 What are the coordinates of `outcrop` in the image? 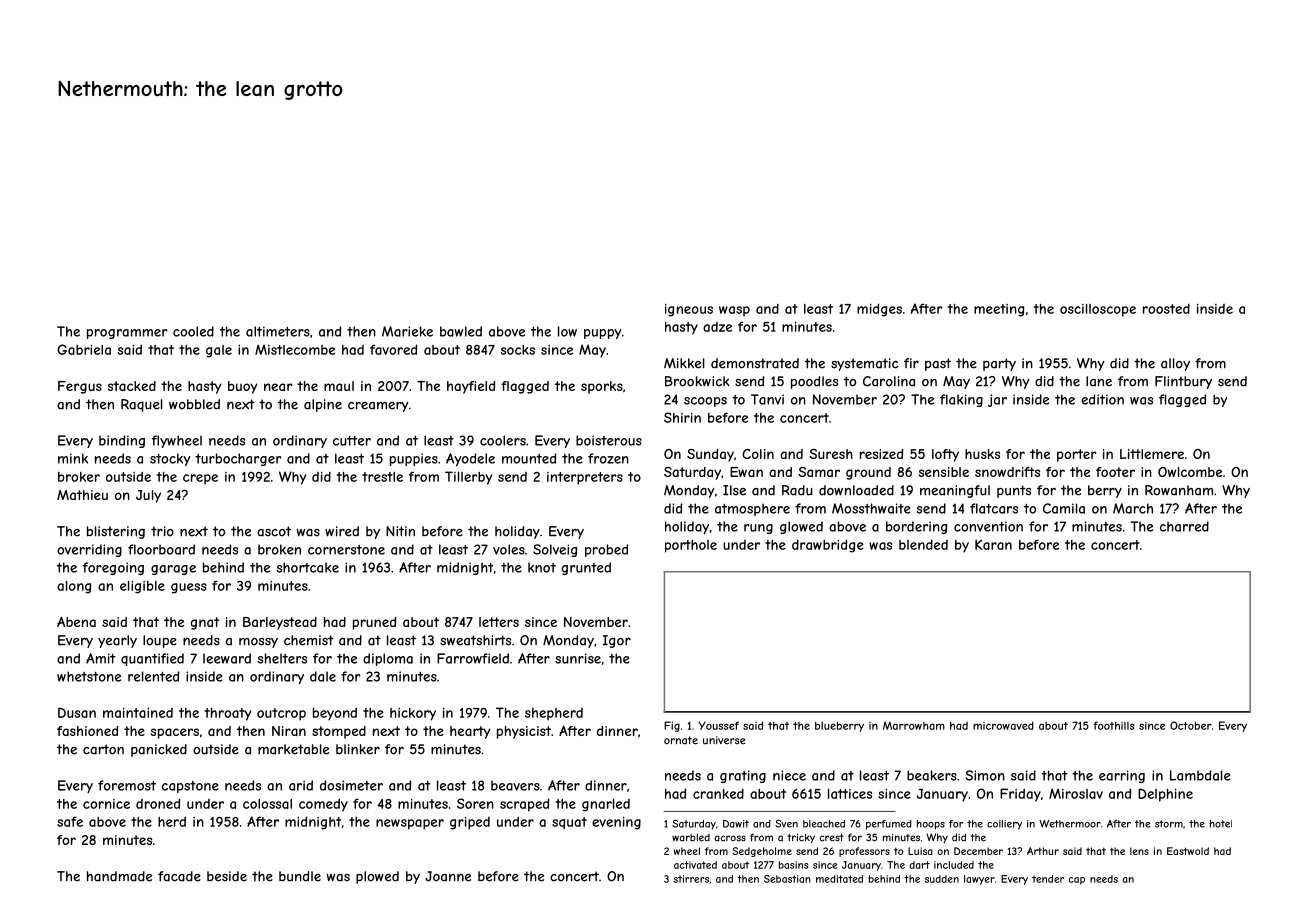 It's located at (281, 714).
